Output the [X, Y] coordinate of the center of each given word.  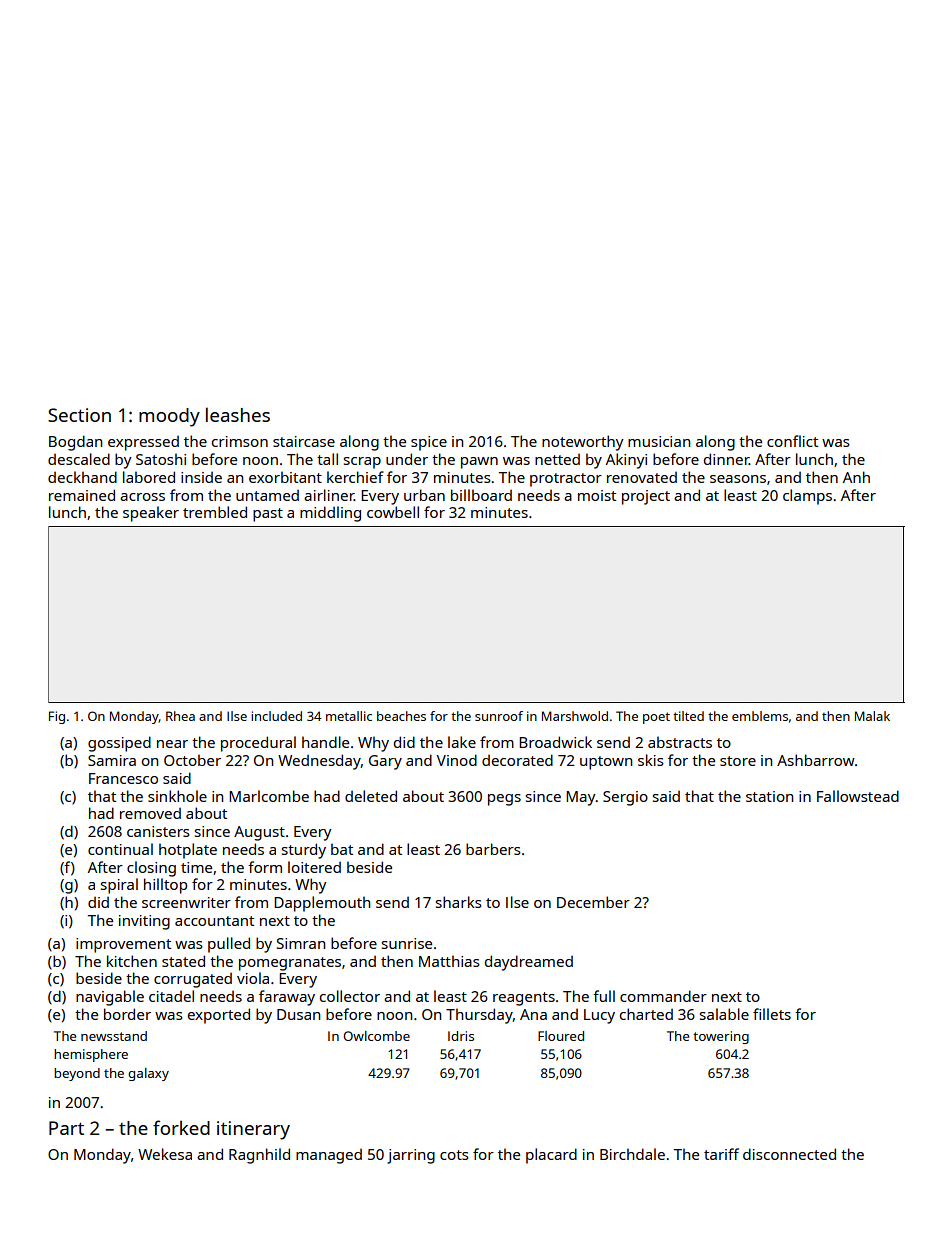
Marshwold [575, 716]
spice [429, 443]
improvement [123, 945]
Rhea [180, 716]
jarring [411, 1156]
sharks [459, 902]
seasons [738, 479]
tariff [721, 1154]
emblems [760, 716]
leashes [238, 414]
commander [663, 996]
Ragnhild [259, 1156]
